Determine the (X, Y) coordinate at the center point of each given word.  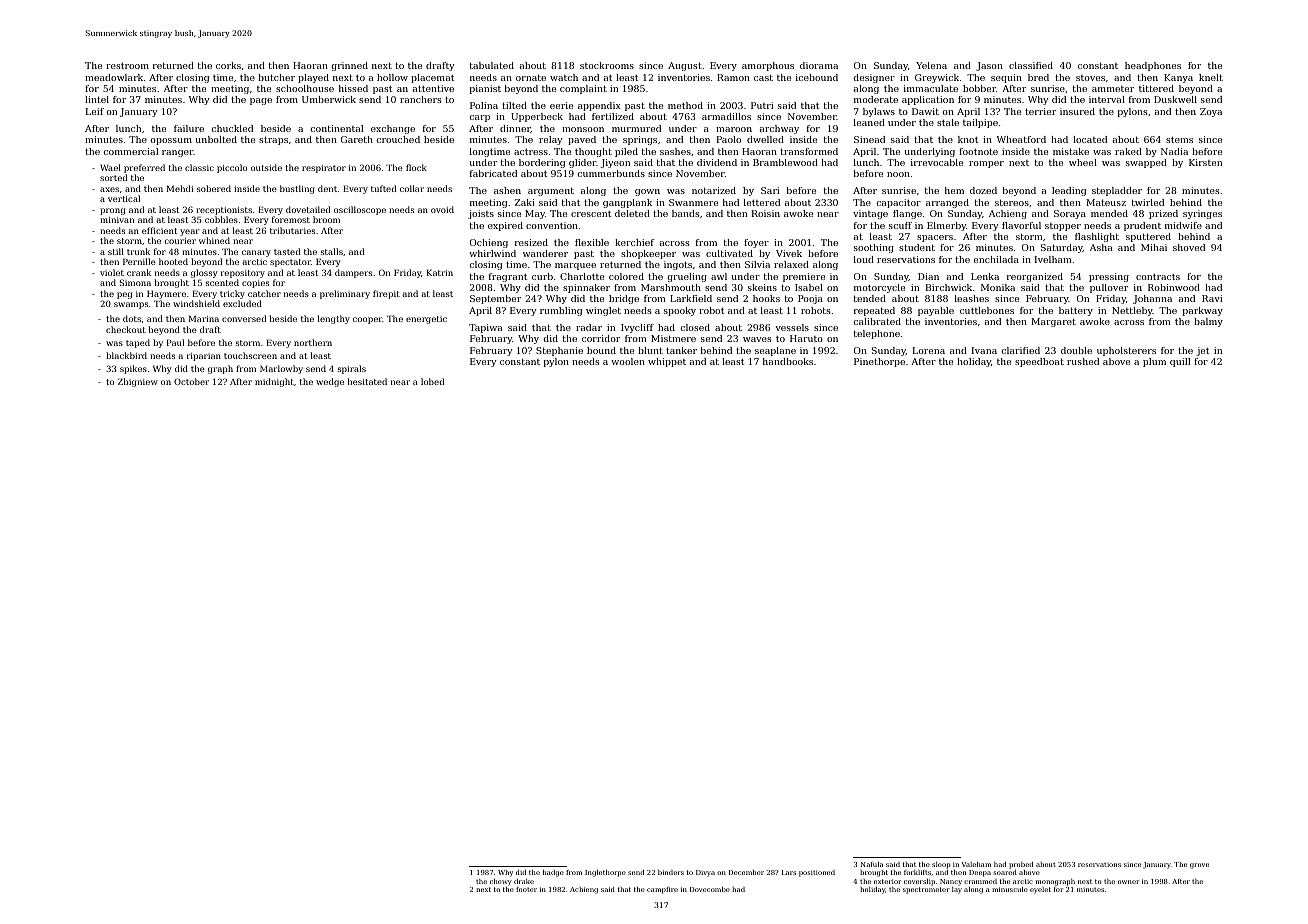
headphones (1153, 66)
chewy (501, 882)
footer (526, 889)
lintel (97, 99)
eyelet (1040, 890)
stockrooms (607, 65)
